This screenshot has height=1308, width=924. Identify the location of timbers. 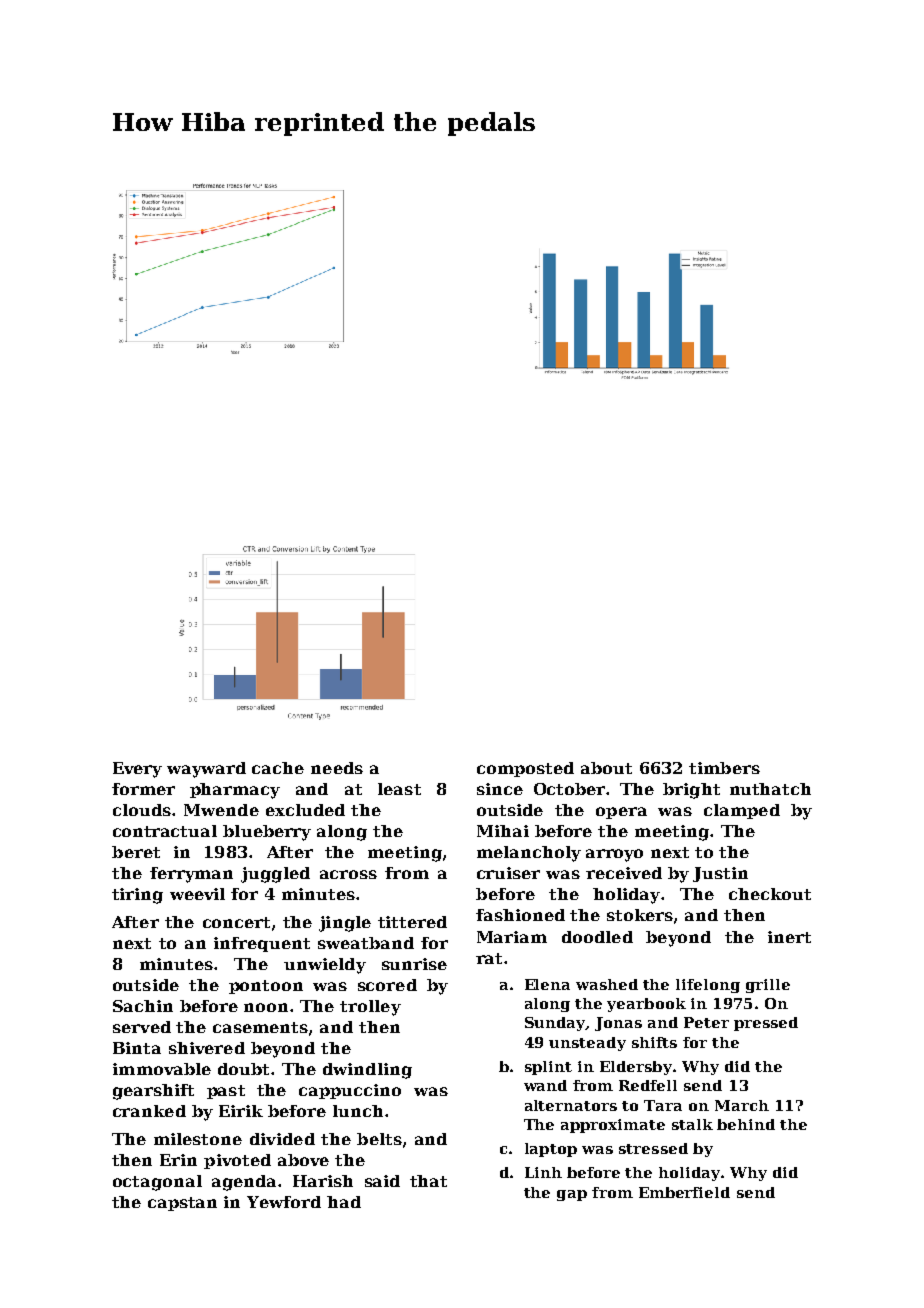
(724, 768).
